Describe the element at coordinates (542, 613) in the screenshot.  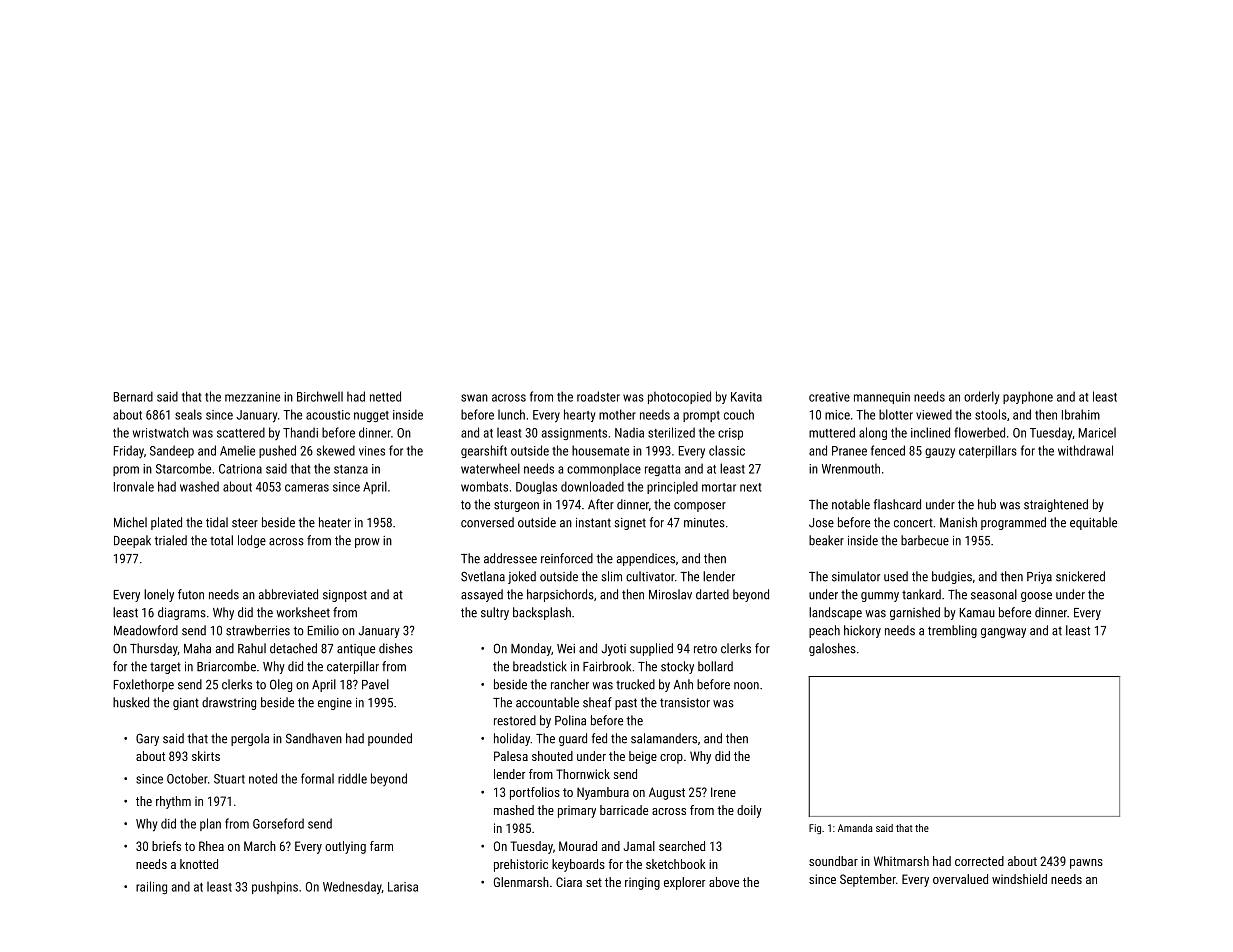
I see `backsplash` at that location.
